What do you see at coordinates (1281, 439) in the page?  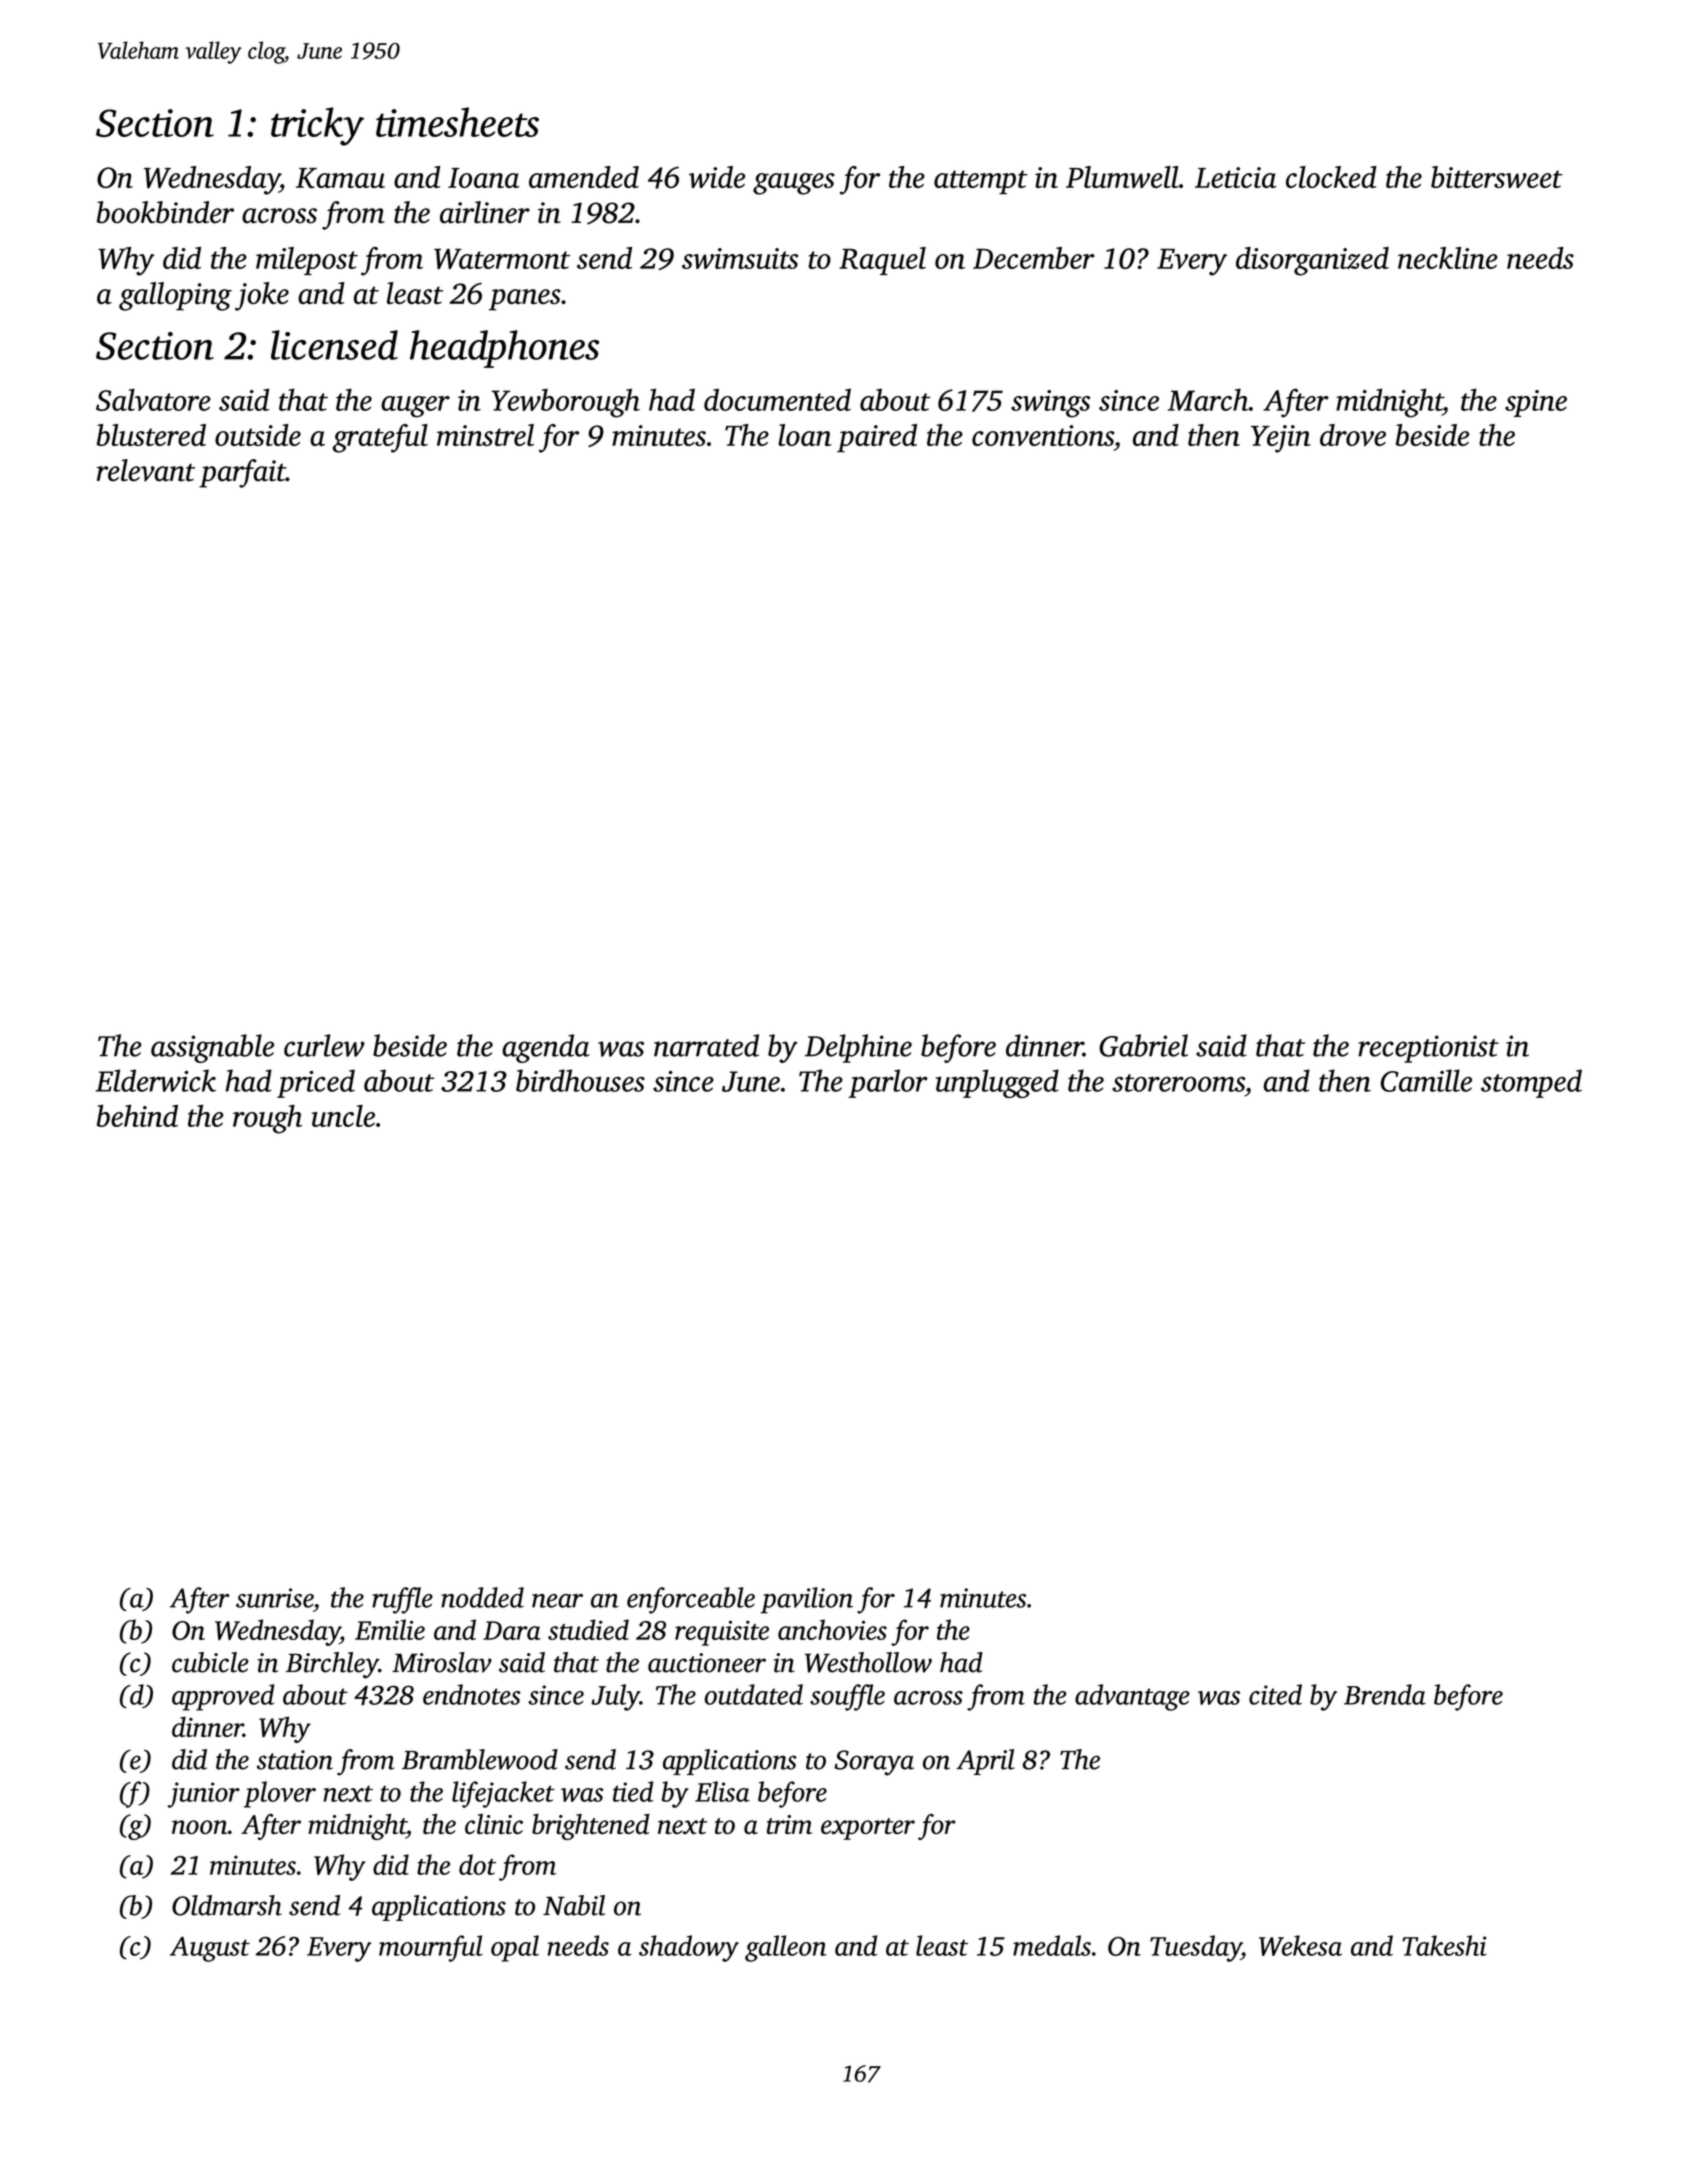 I see `Yejin` at bounding box center [1281, 439].
